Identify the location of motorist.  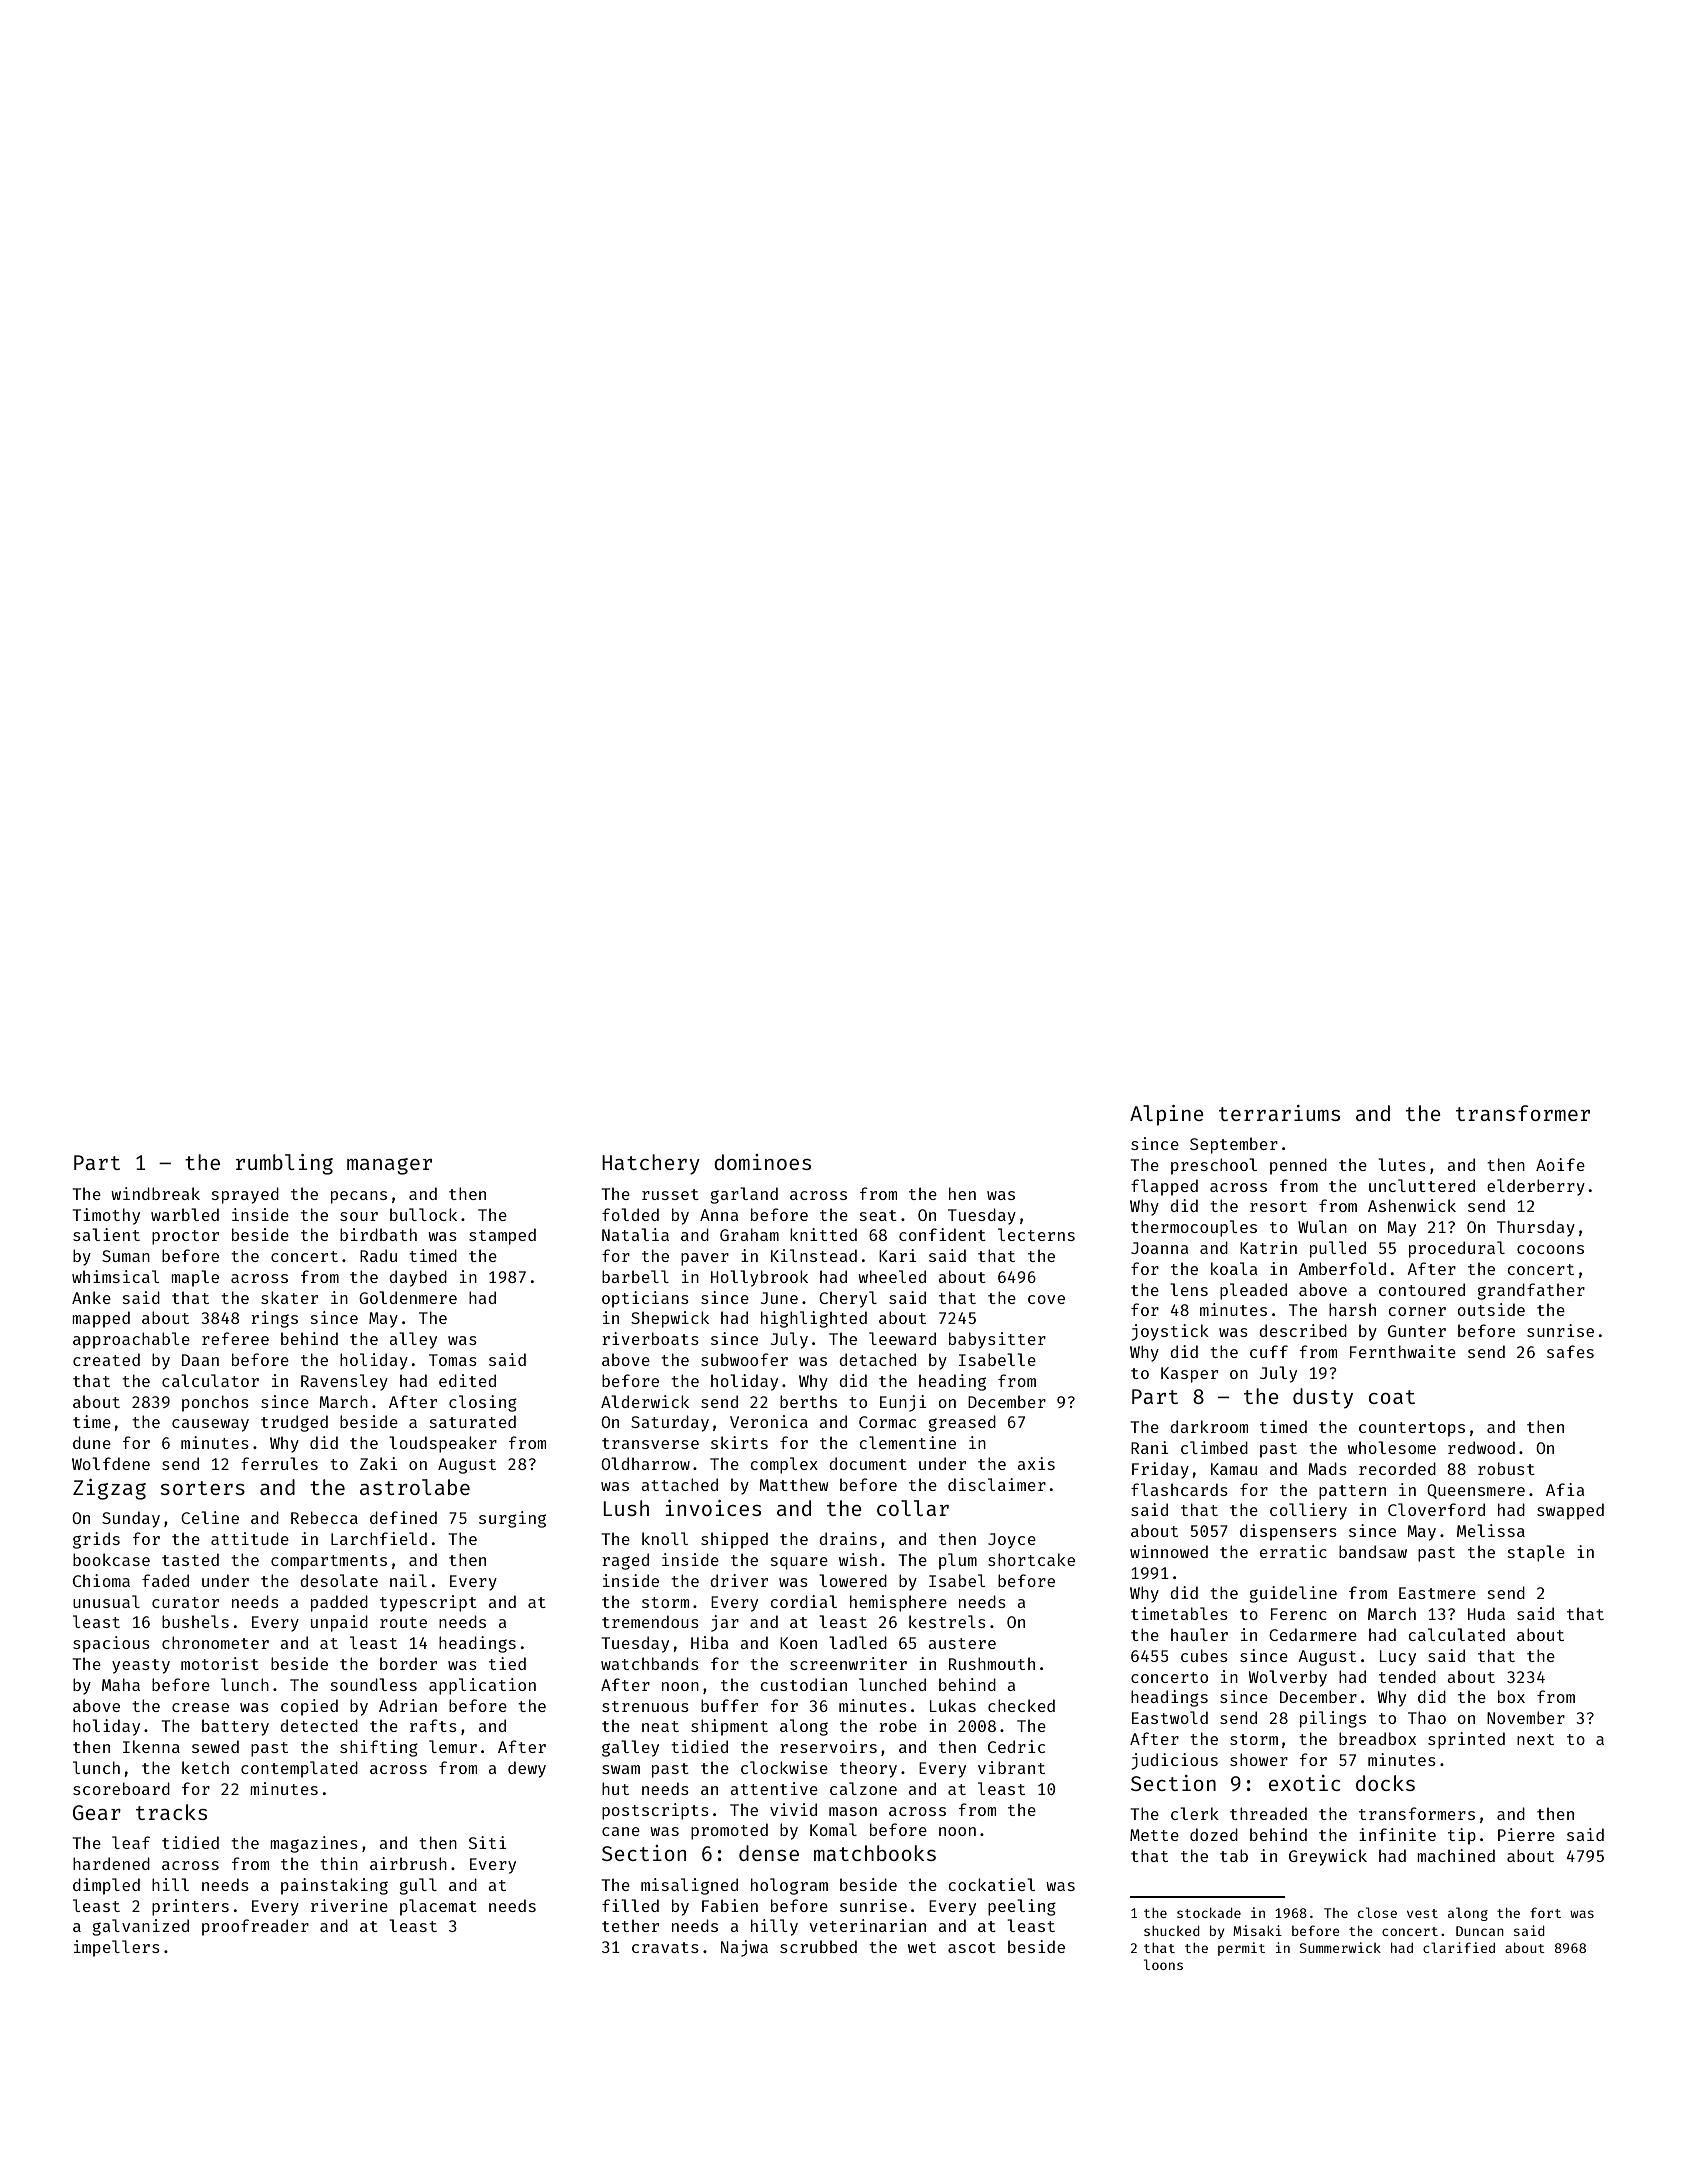
(220, 1663).
